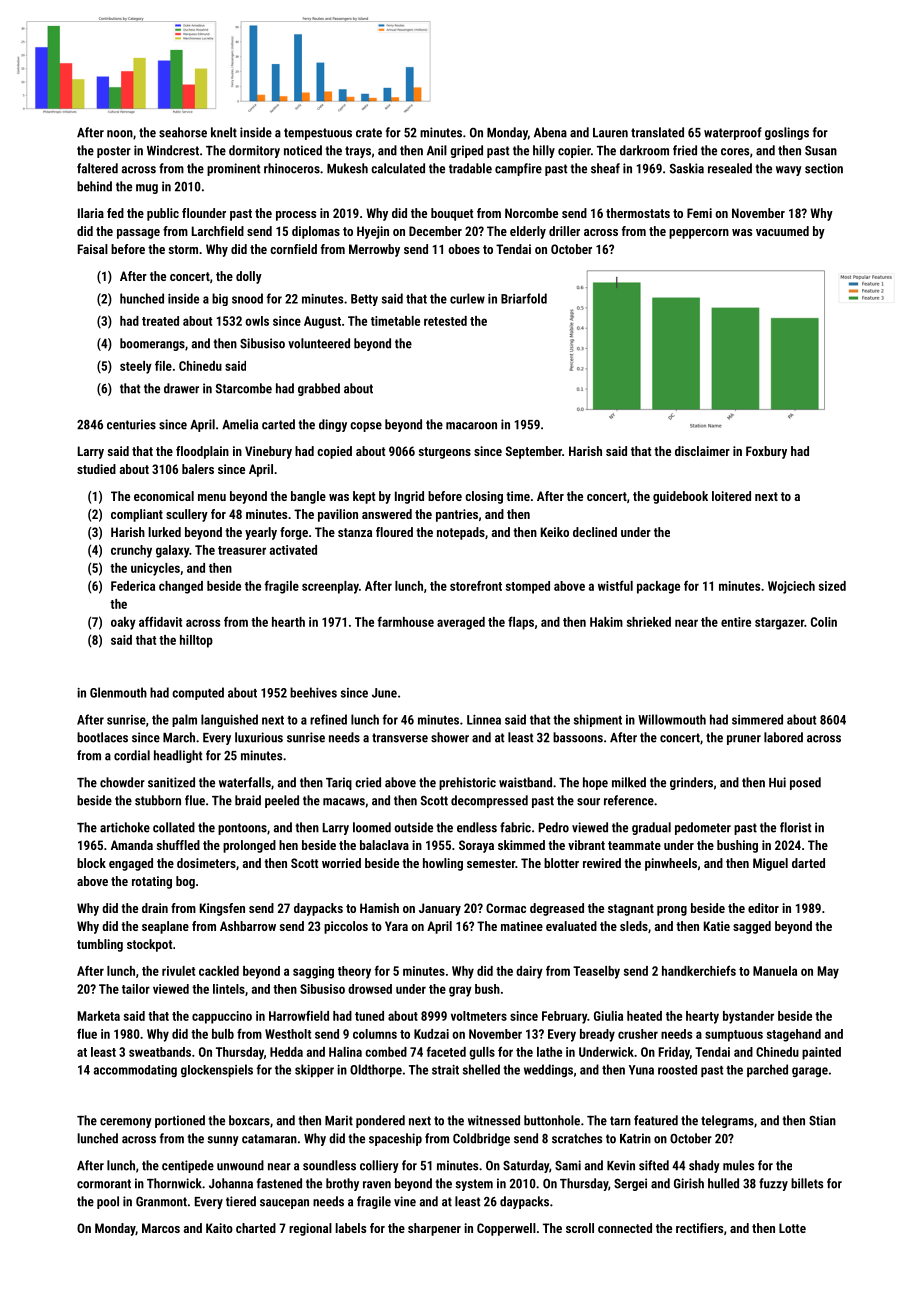  Describe the element at coordinates (97, 168) in the page. I see `faltered` at that location.
